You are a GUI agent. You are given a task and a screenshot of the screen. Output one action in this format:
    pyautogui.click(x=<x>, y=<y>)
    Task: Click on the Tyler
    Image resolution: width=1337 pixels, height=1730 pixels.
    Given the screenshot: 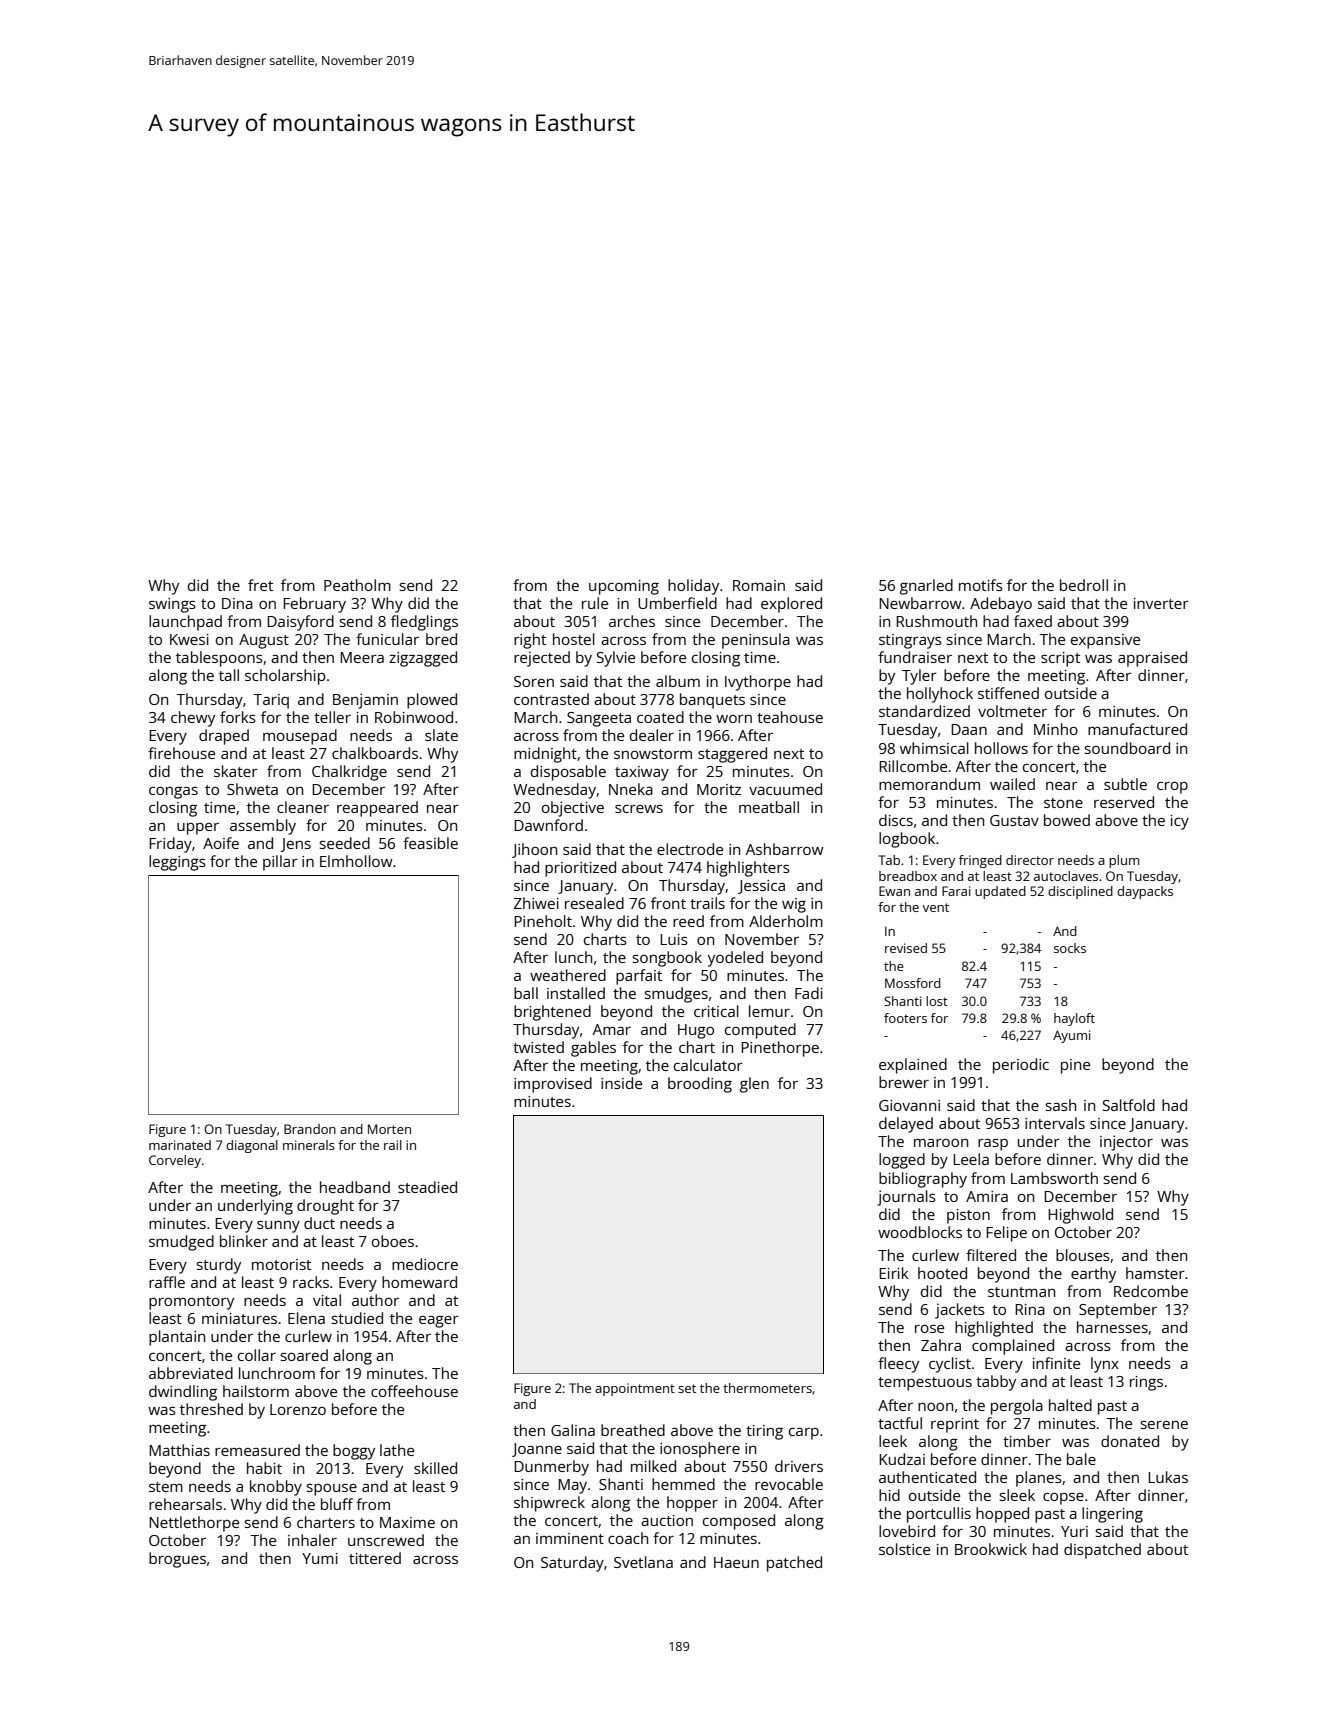 What is the action you would take?
    pyautogui.click(x=919, y=677)
